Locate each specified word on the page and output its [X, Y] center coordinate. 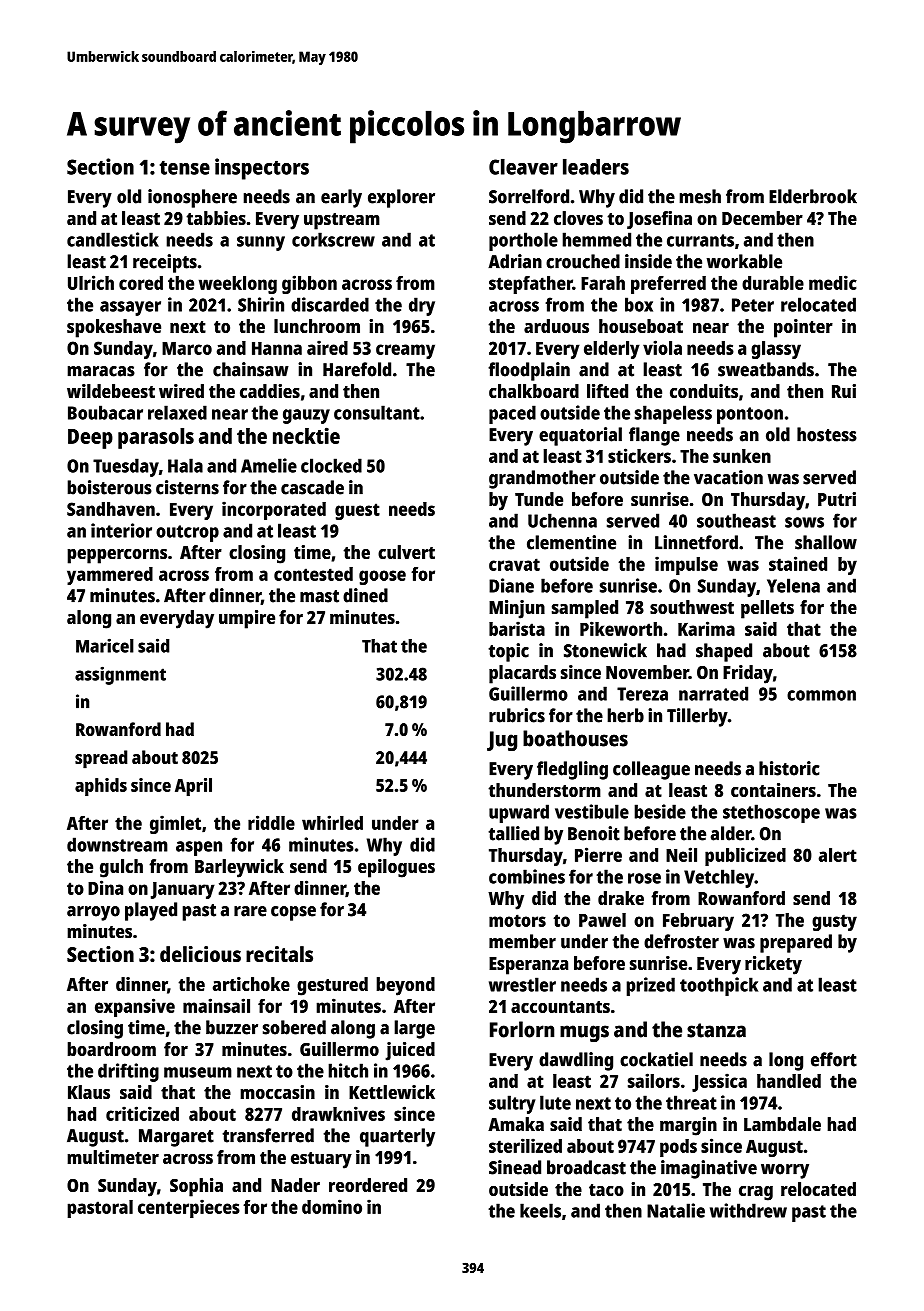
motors [517, 920]
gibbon [309, 284]
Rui [844, 391]
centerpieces [189, 1208]
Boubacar [105, 412]
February [698, 922]
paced [512, 414]
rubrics [517, 715]
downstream [117, 844]
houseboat [641, 326]
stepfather [531, 285]
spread [101, 759]
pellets [767, 609]
